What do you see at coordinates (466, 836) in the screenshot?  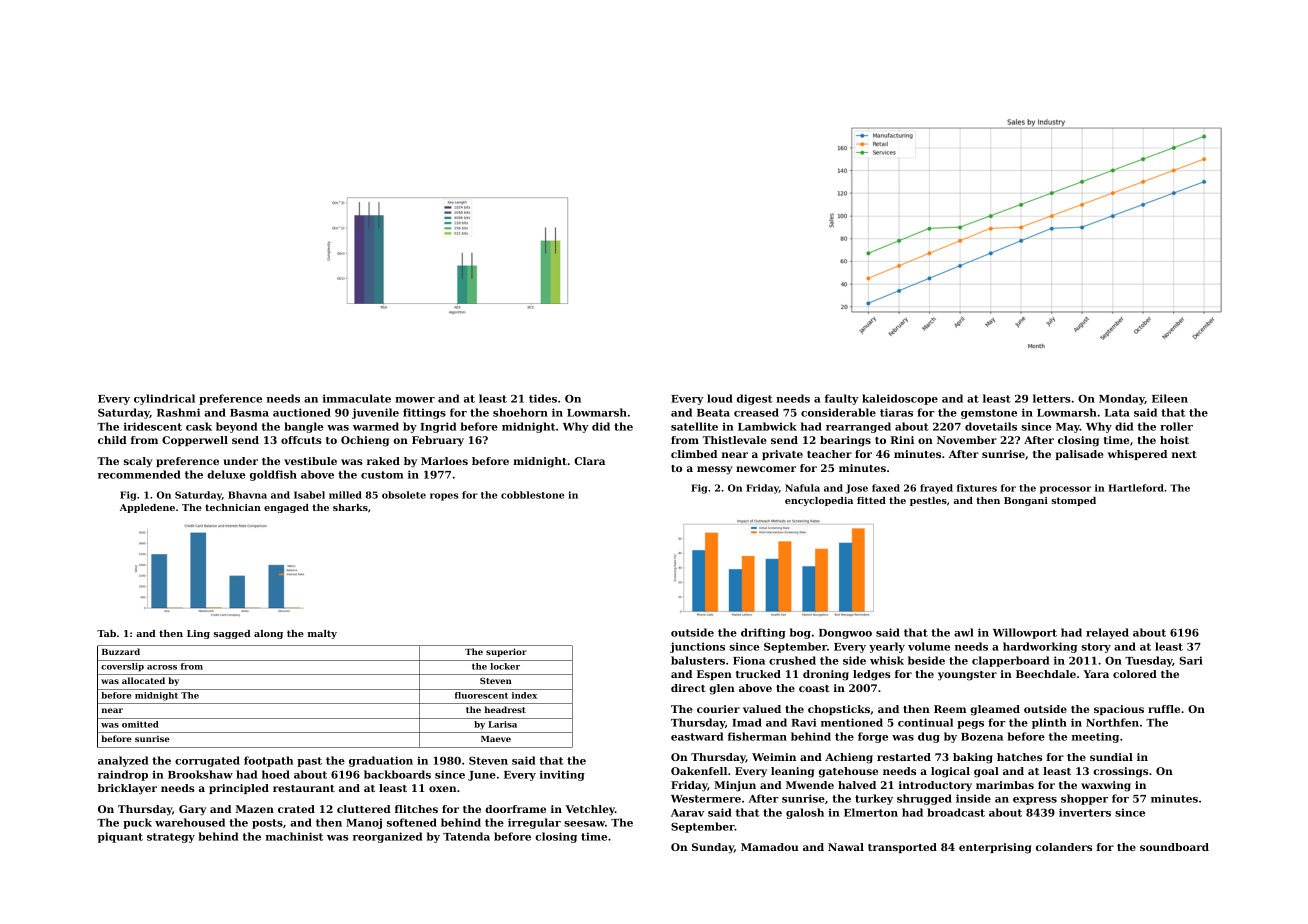 I see `Tatenda` at bounding box center [466, 836].
